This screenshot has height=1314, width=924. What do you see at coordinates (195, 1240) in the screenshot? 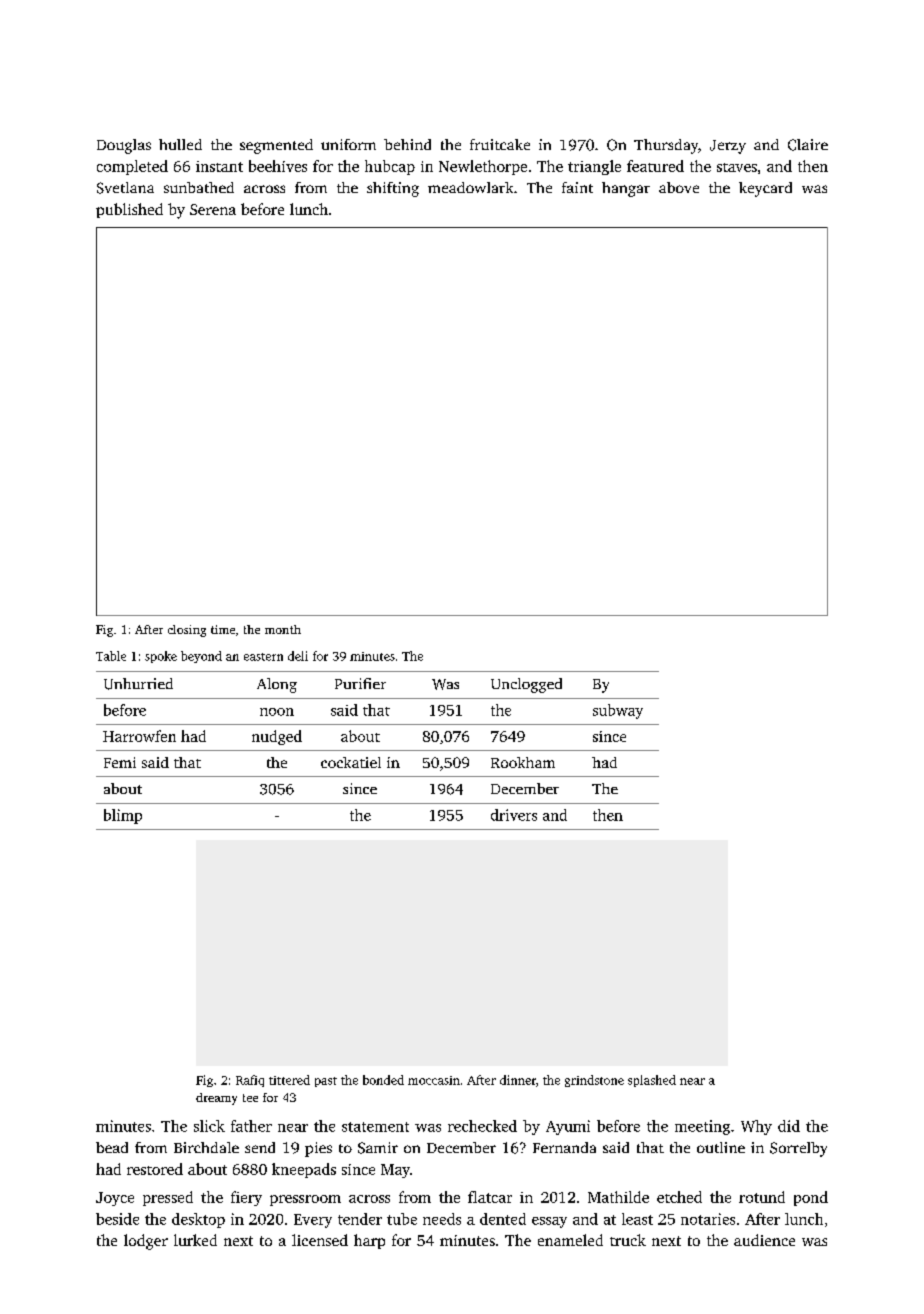
I see `lurked` at bounding box center [195, 1240].
